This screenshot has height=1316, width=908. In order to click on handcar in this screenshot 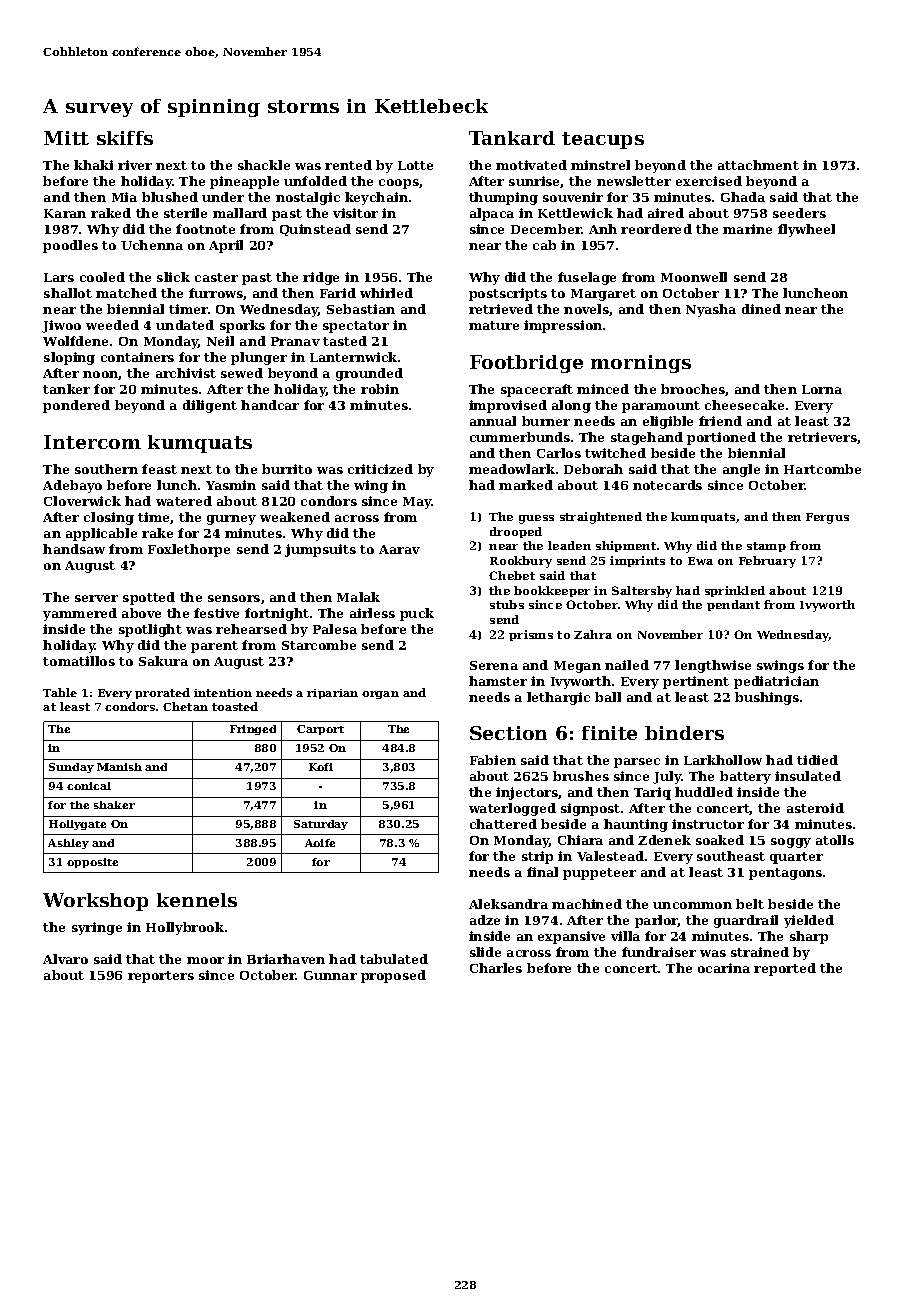, I will do `click(270, 405)`.
